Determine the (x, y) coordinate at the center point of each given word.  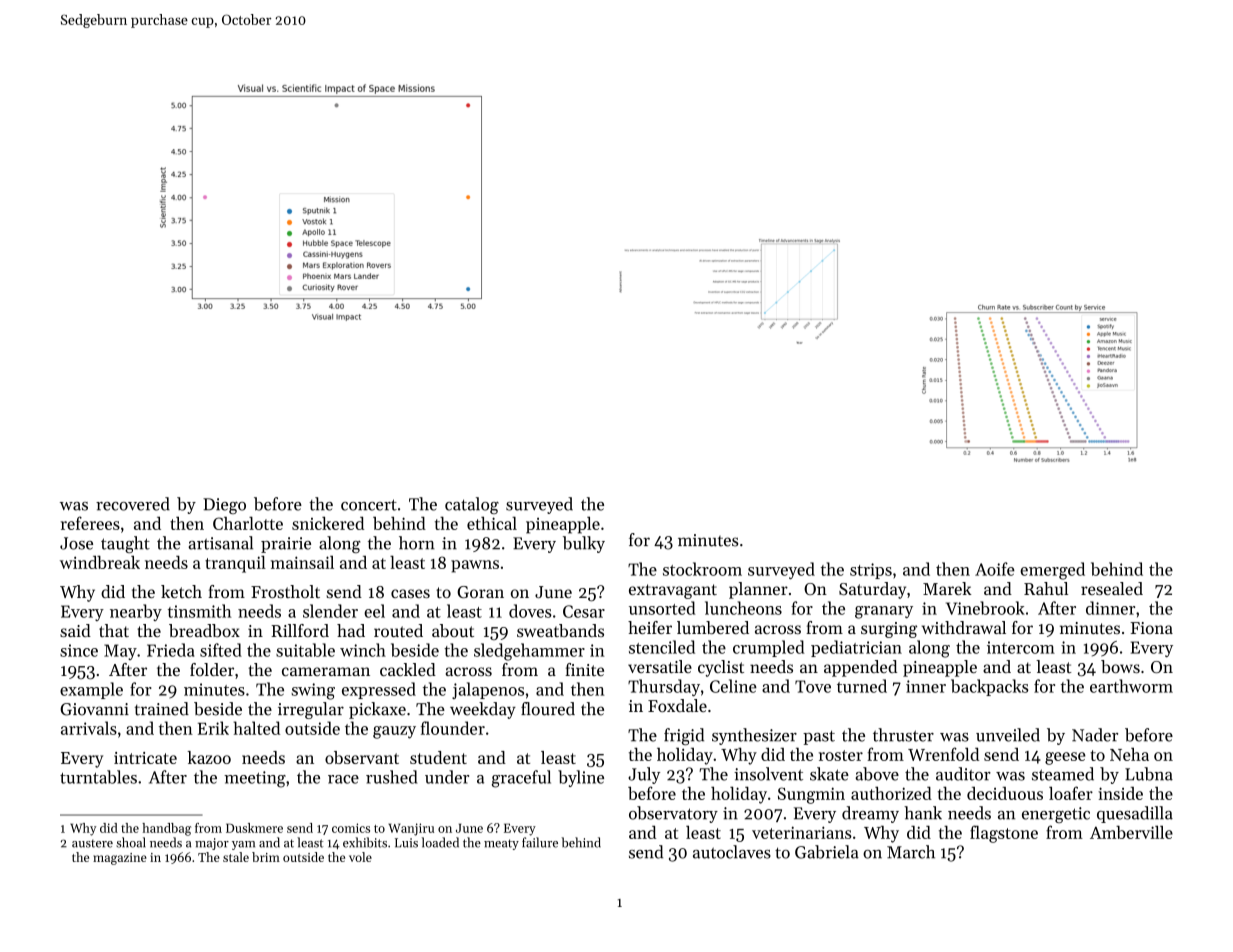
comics (351, 828)
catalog (472, 505)
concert (369, 505)
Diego (224, 506)
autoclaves (732, 852)
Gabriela (827, 852)
